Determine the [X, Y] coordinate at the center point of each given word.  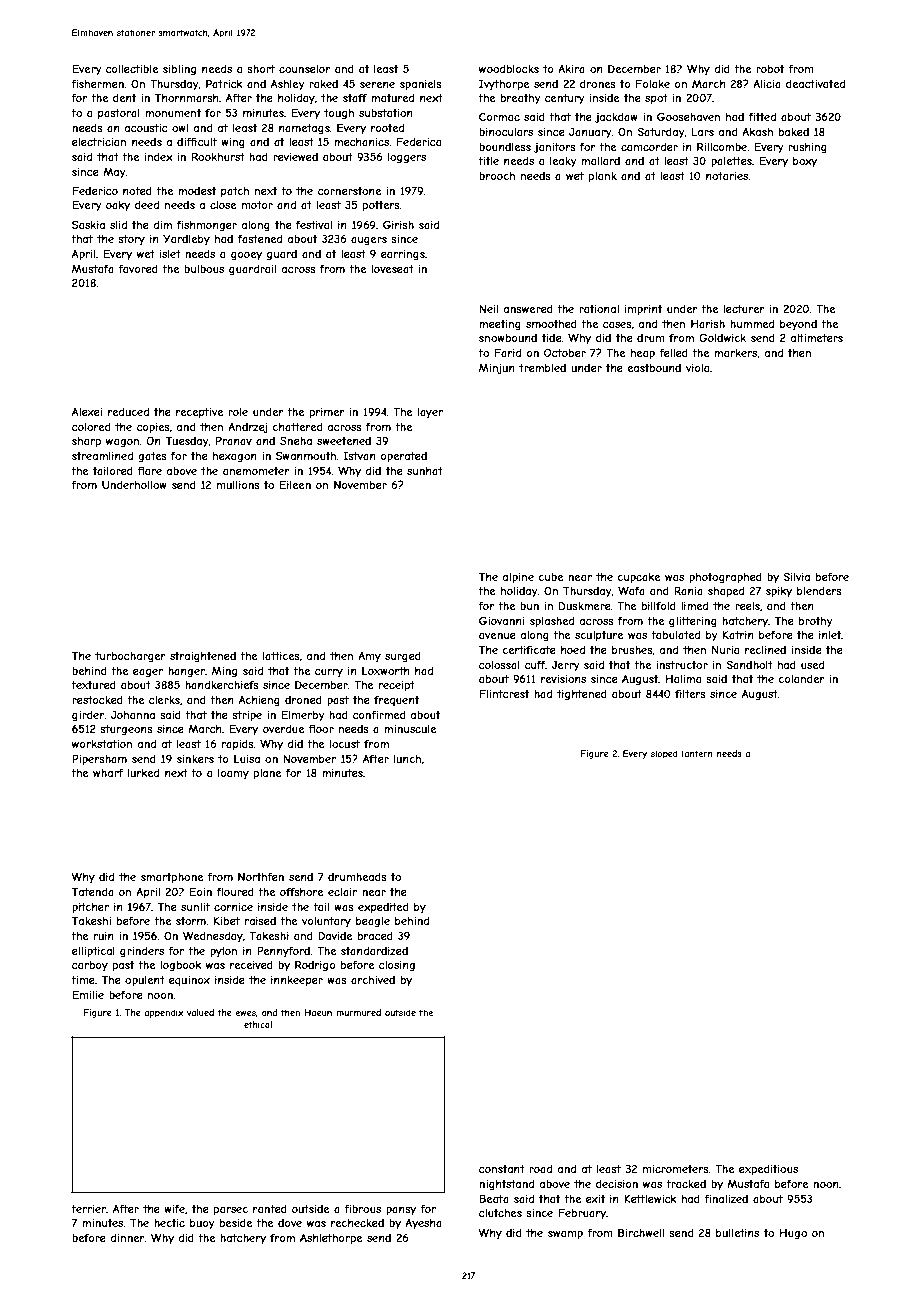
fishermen [97, 84]
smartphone [172, 878]
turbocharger [130, 657]
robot [770, 69]
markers [736, 353]
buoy [202, 1224]
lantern [697, 753]
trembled [542, 368]
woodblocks [509, 69]
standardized [374, 951]
